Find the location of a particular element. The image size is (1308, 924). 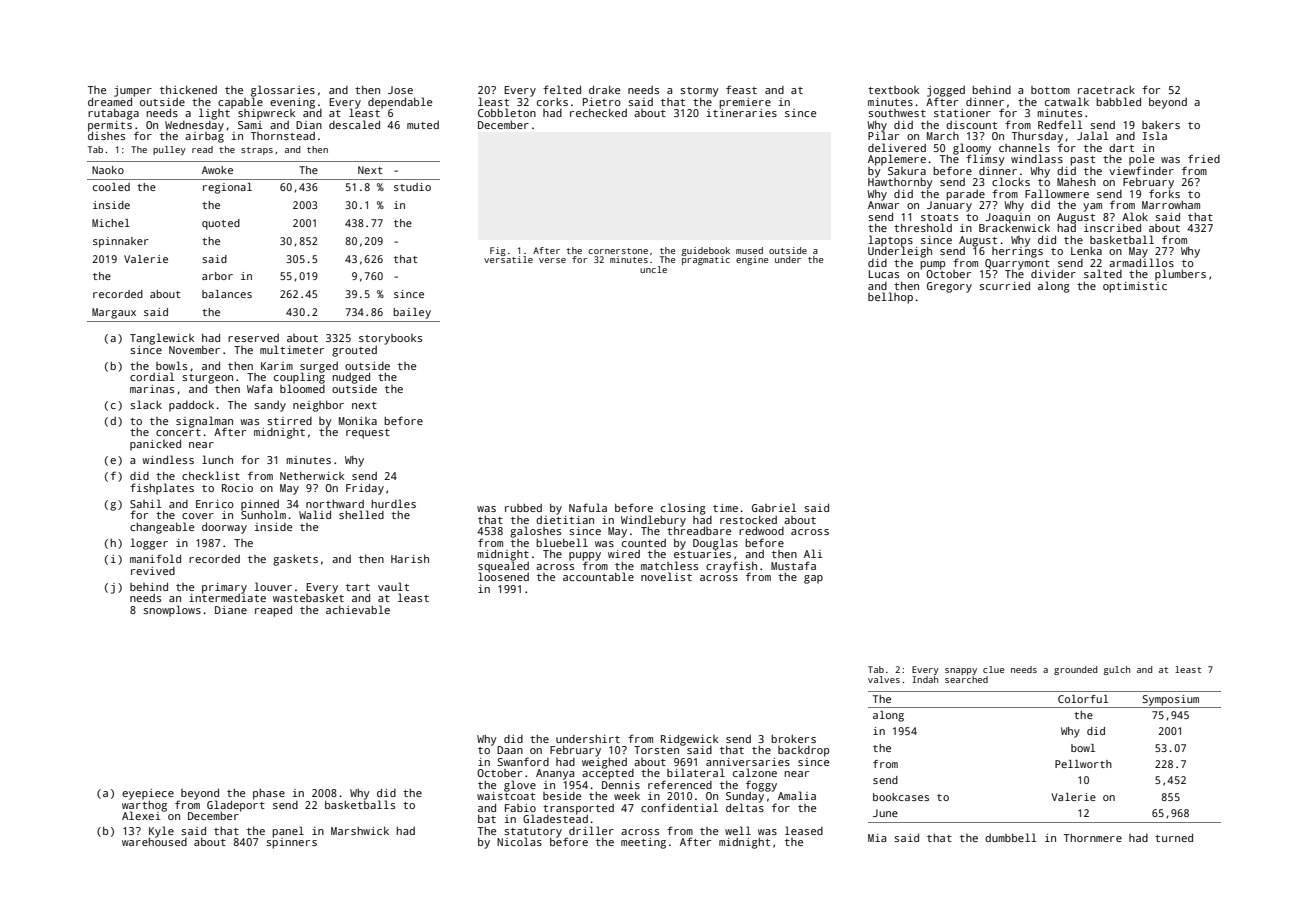

accountable is located at coordinates (598, 576).
